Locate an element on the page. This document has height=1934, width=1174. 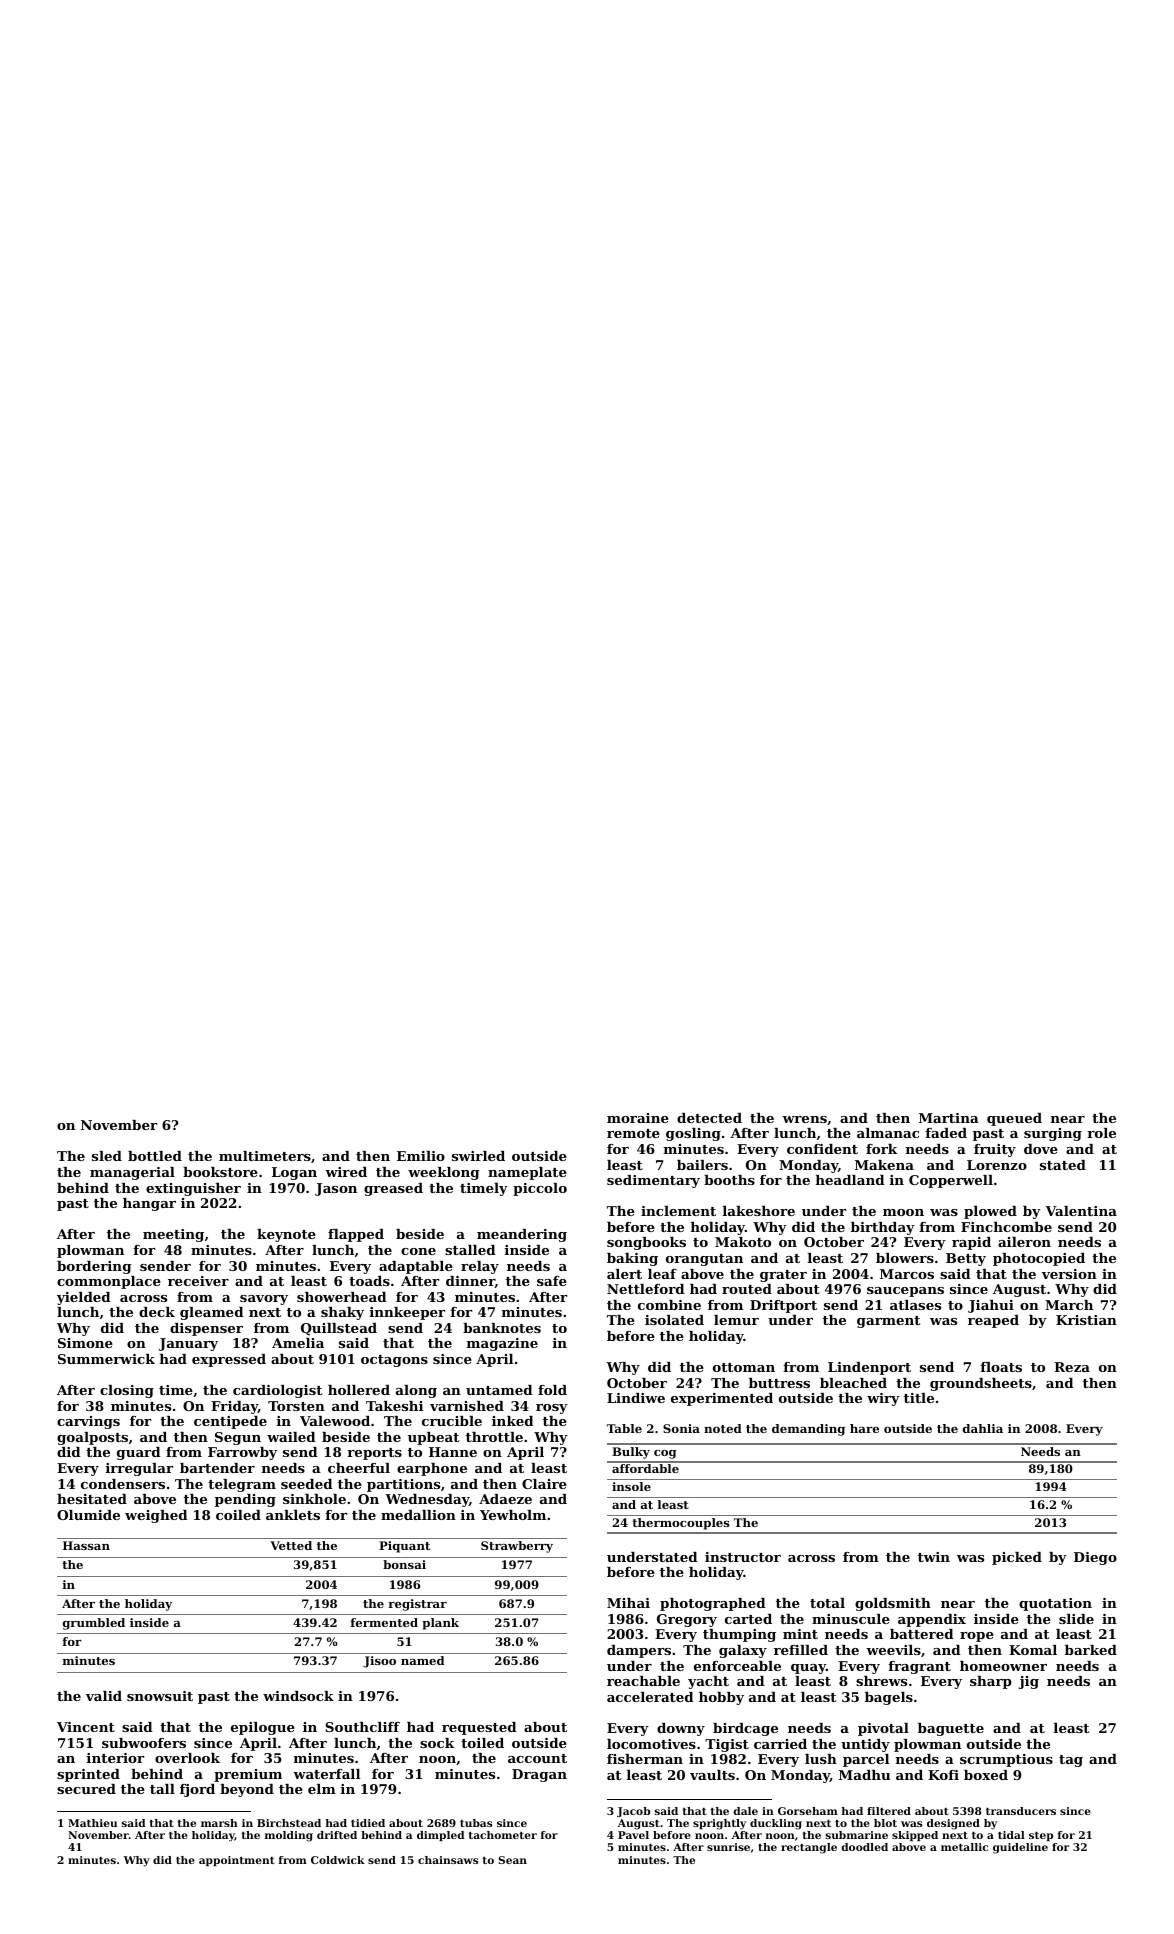
sprightly is located at coordinates (719, 1824).
